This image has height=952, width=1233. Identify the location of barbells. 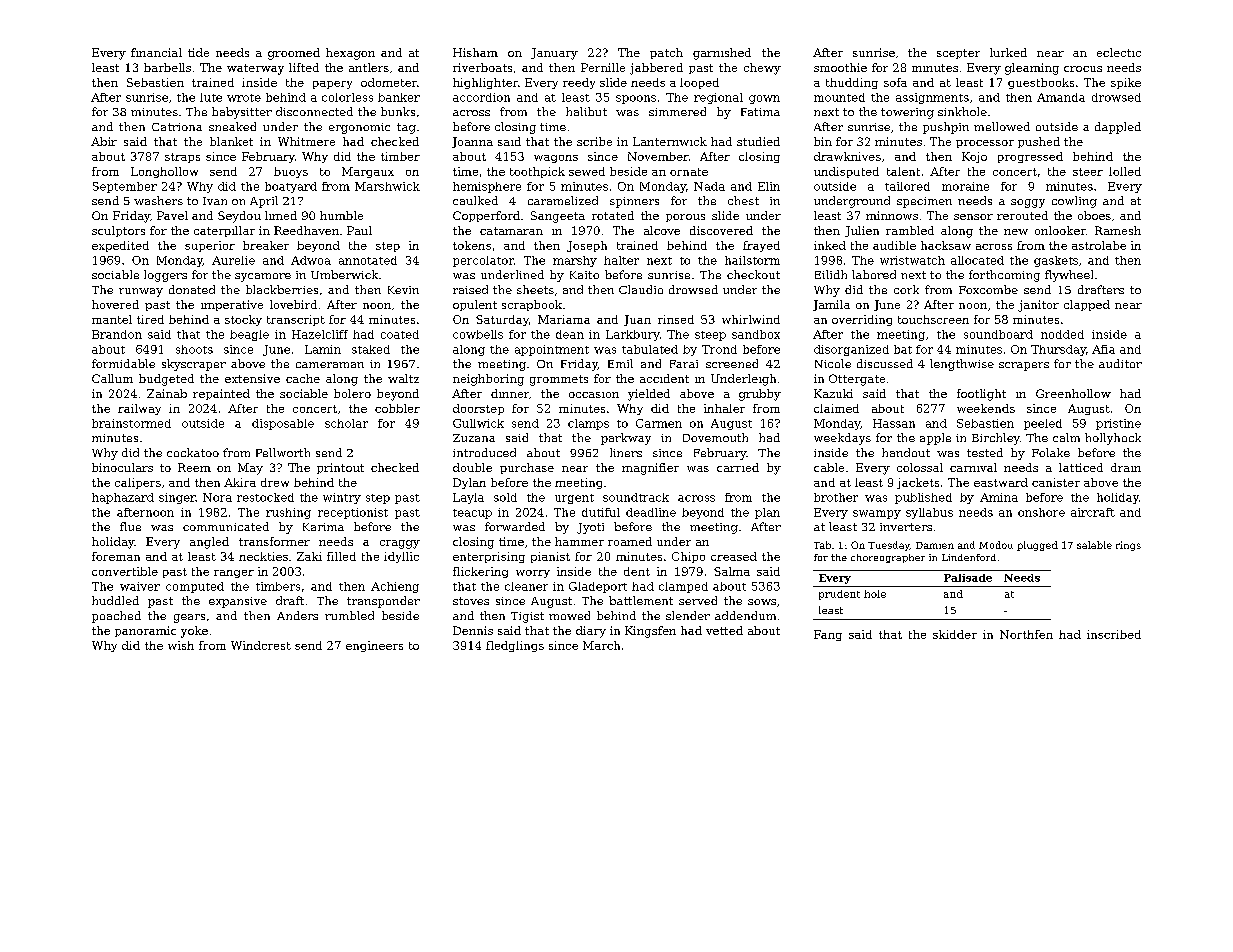
(167, 67).
